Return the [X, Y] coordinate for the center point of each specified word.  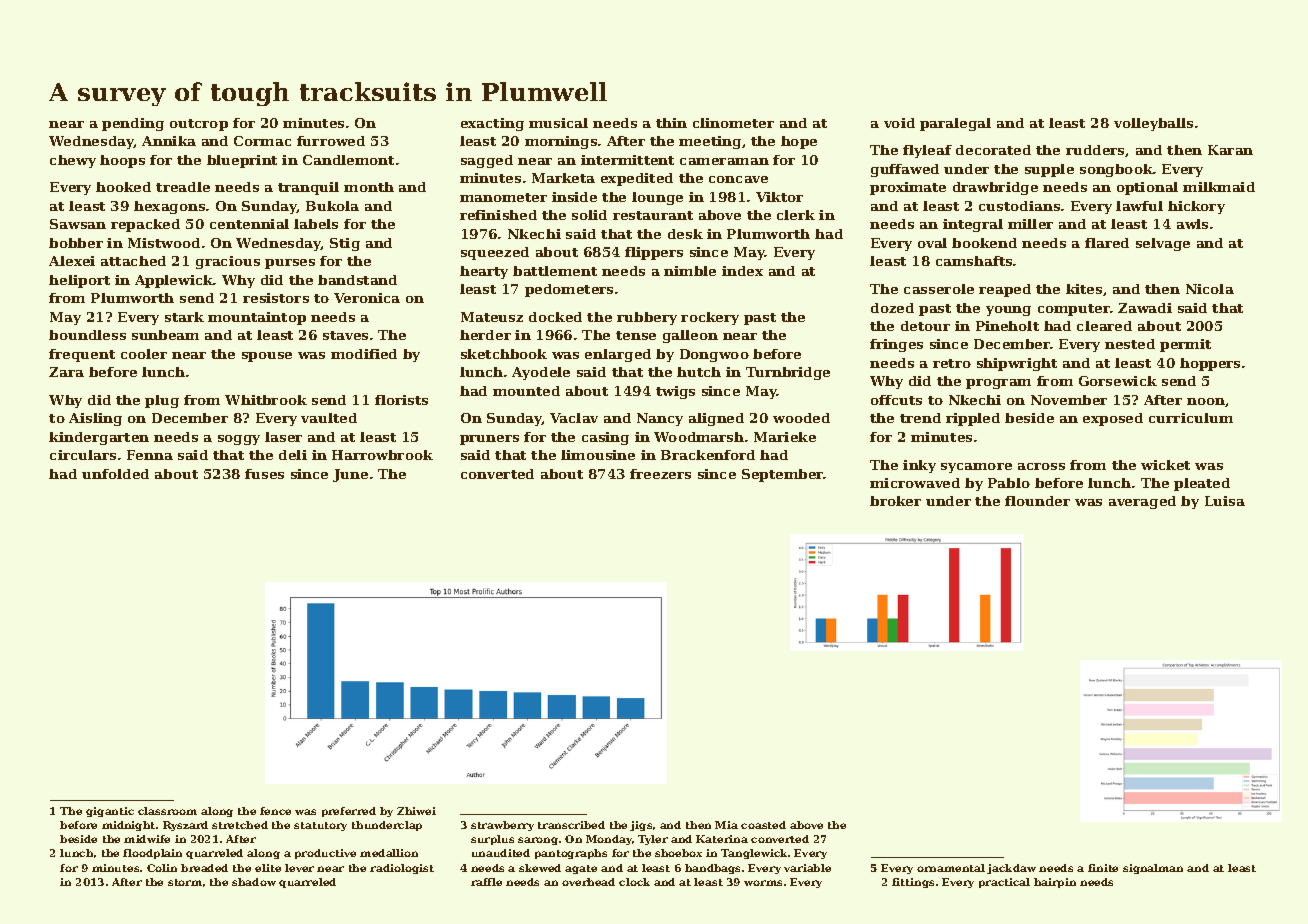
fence [275, 811]
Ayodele [541, 373]
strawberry [502, 826]
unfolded [115, 474]
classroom [167, 811]
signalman [1153, 869]
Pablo [1009, 483]
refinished [498, 215]
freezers [660, 474]
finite [1103, 868]
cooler [144, 354]
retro [952, 363]
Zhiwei [416, 811]
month [369, 187]
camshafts [974, 261]
